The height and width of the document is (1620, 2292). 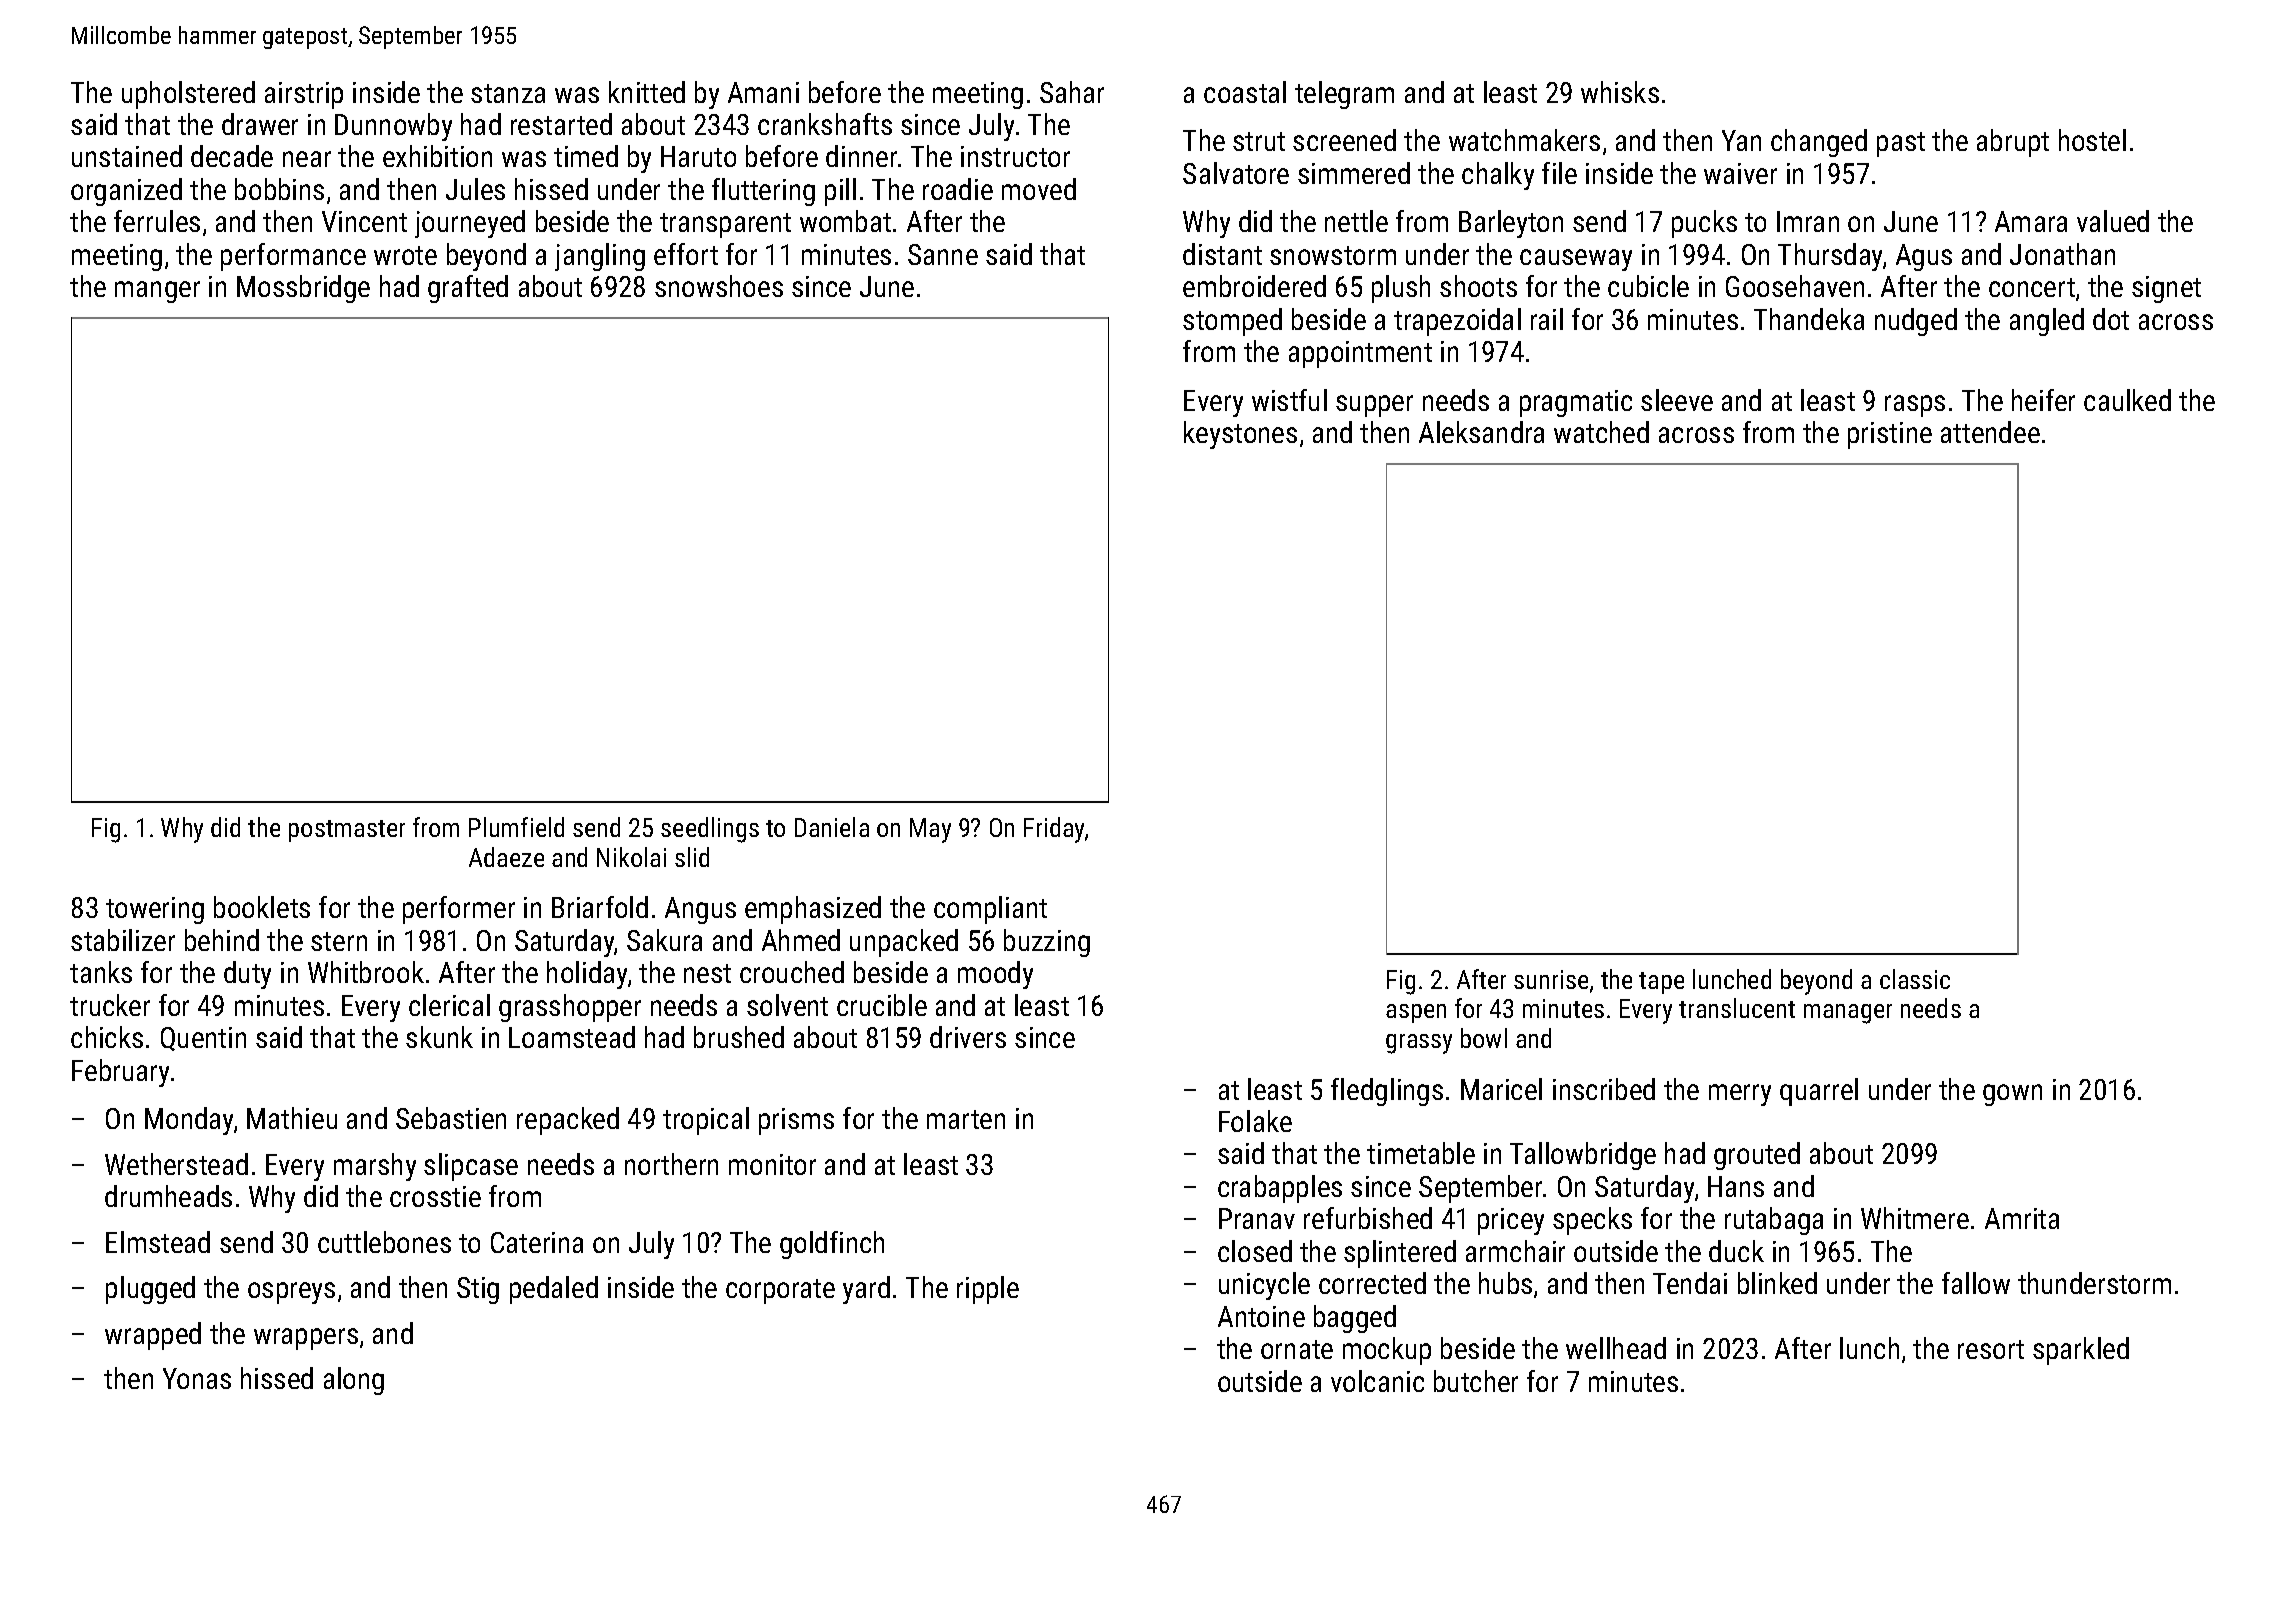 What do you see at coordinates (158, 1242) in the document?
I see `Elmstead` at bounding box center [158, 1242].
